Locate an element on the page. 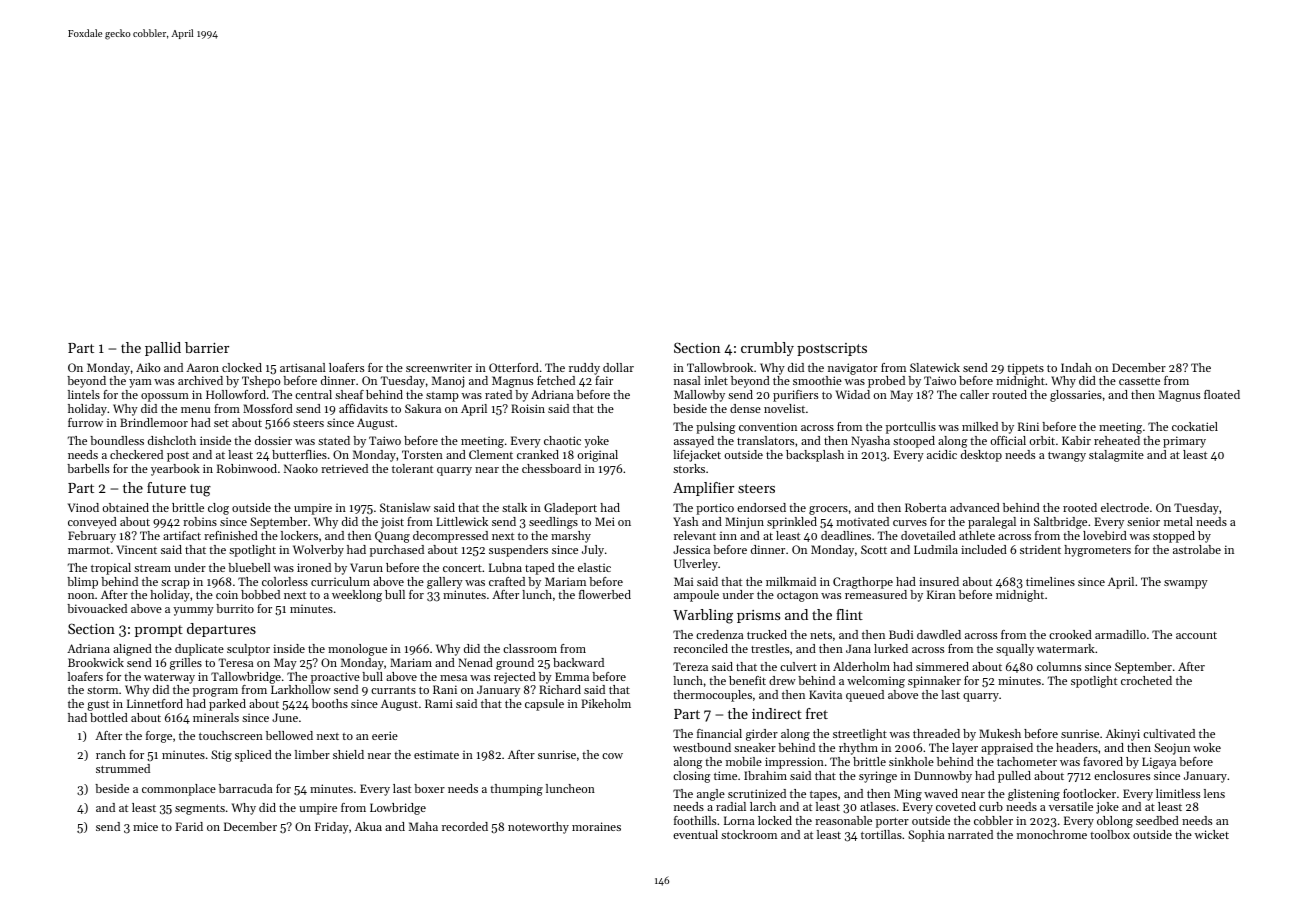 Image resolution: width=1308 pixels, height=924 pixels. Aiko is located at coordinates (148, 367).
